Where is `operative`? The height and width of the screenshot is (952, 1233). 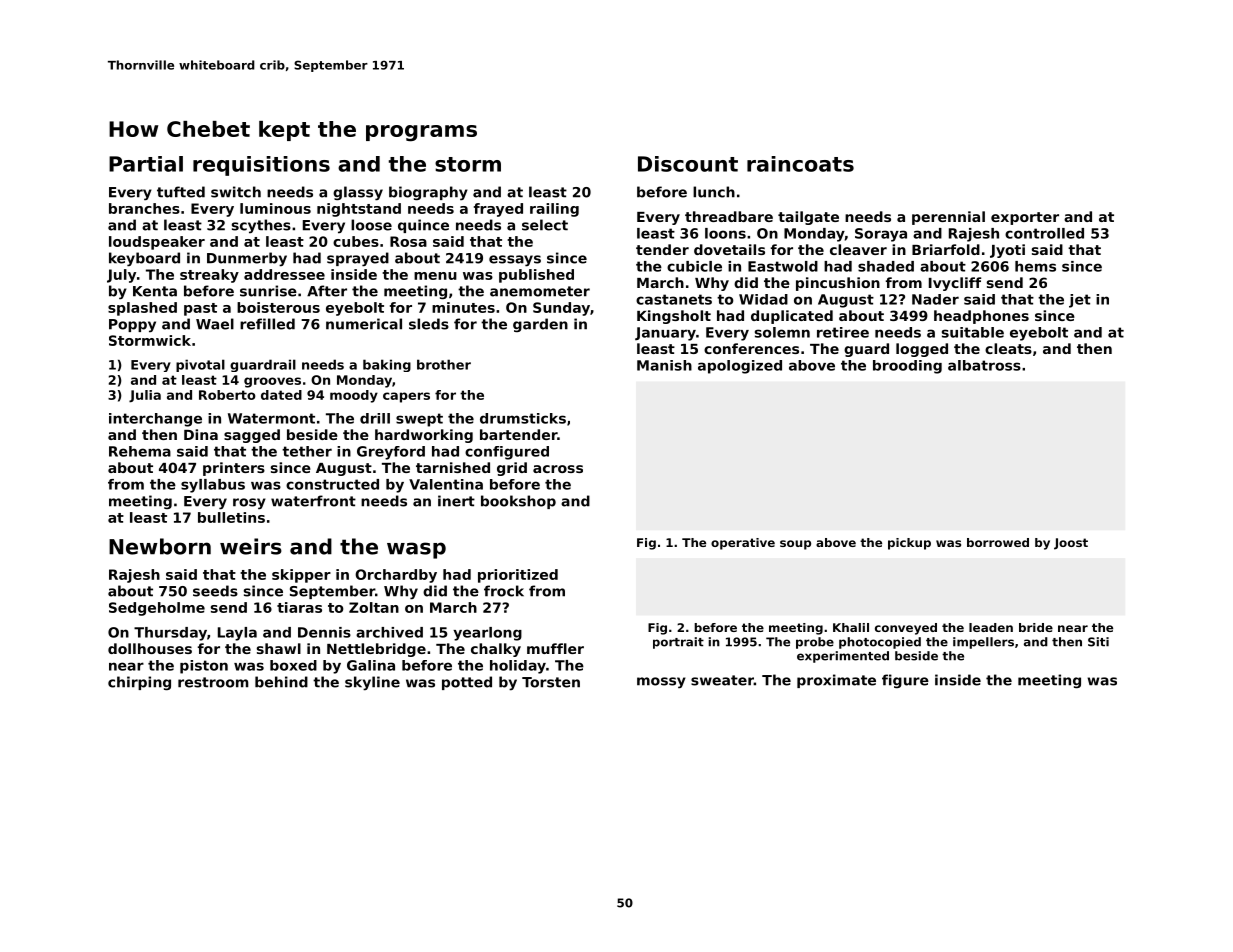 operative is located at coordinates (743, 544).
